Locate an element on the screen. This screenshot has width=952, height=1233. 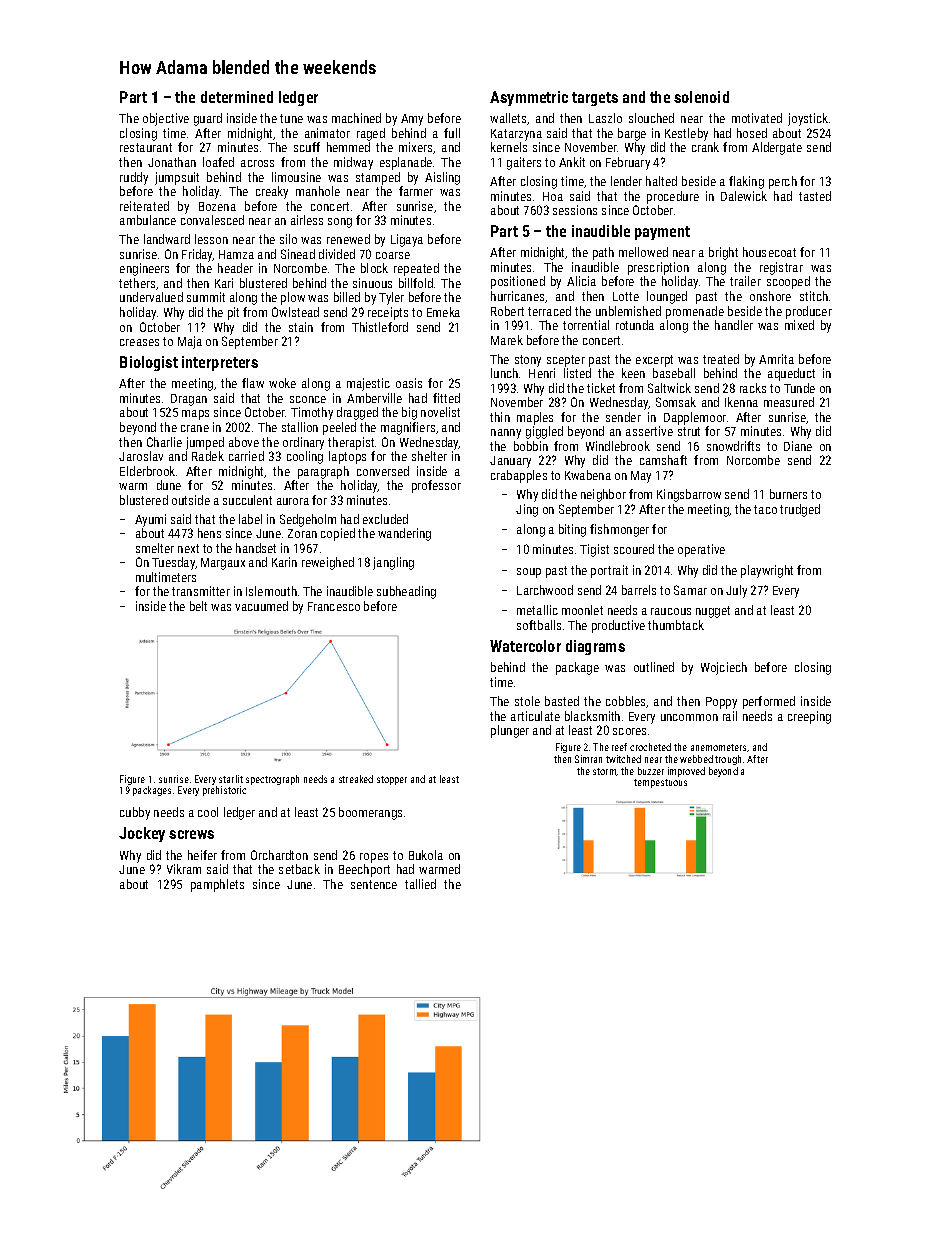
belt is located at coordinates (198, 606).
